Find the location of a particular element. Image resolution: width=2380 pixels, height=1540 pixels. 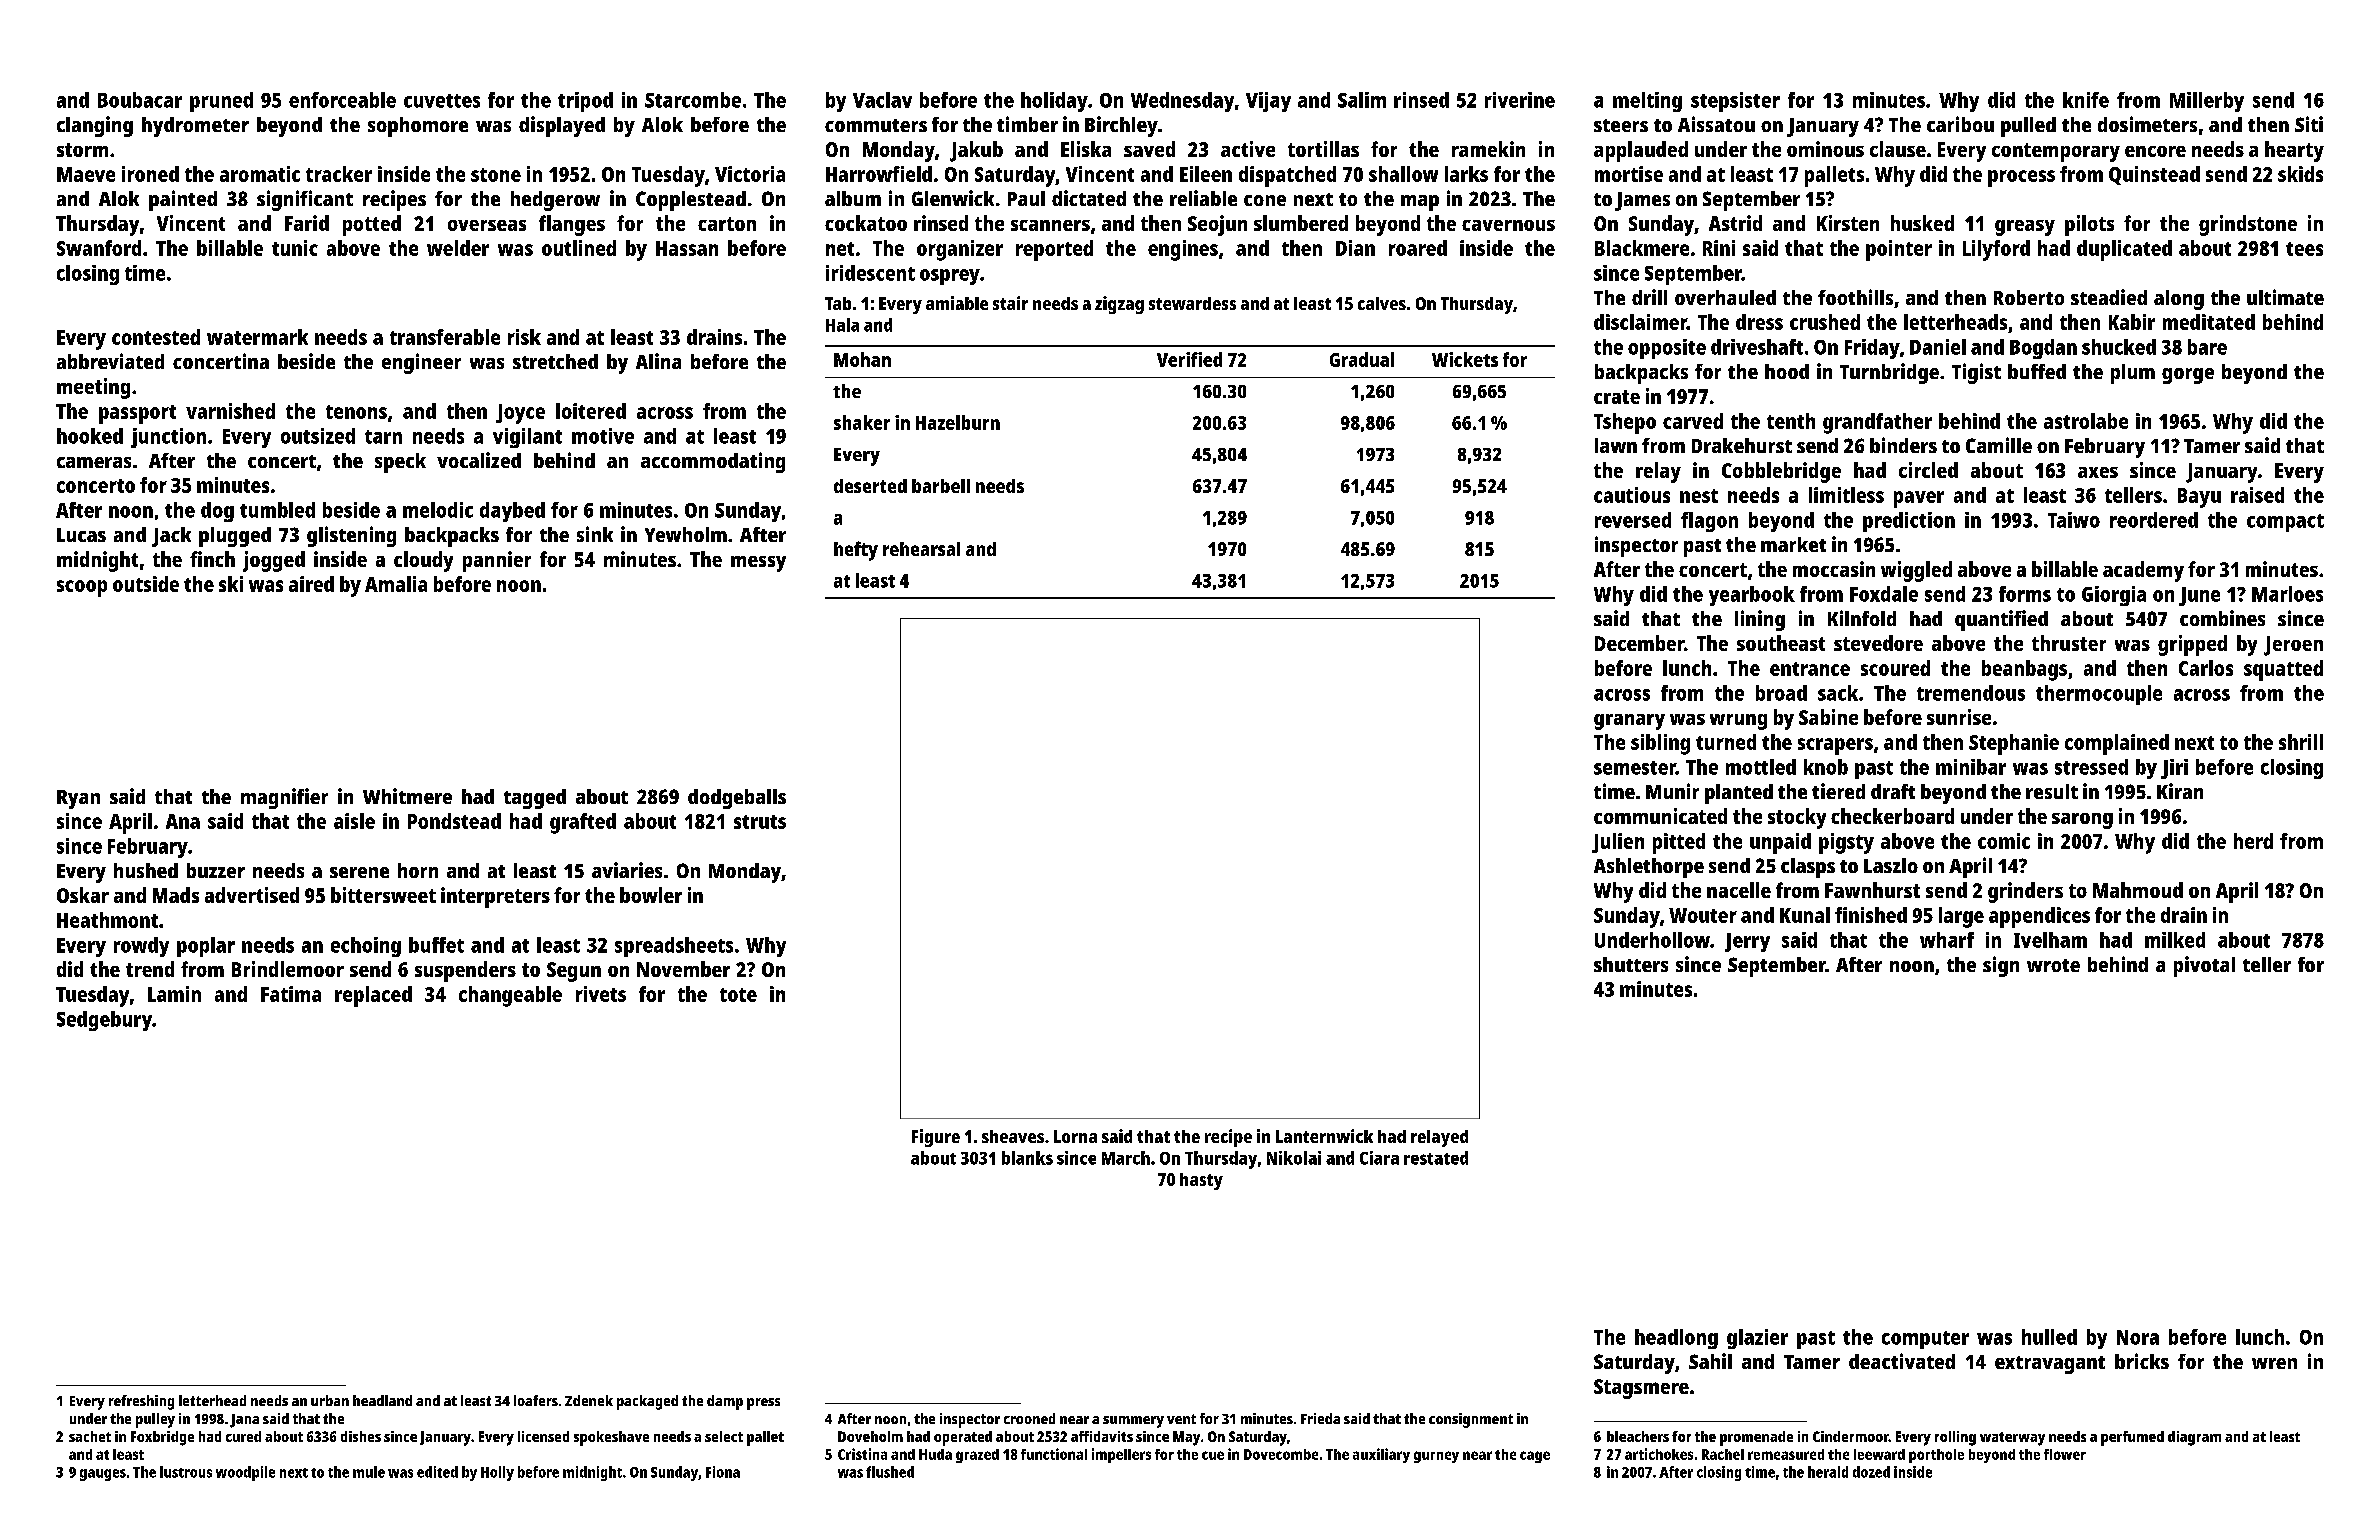

pannier is located at coordinates (497, 561).
